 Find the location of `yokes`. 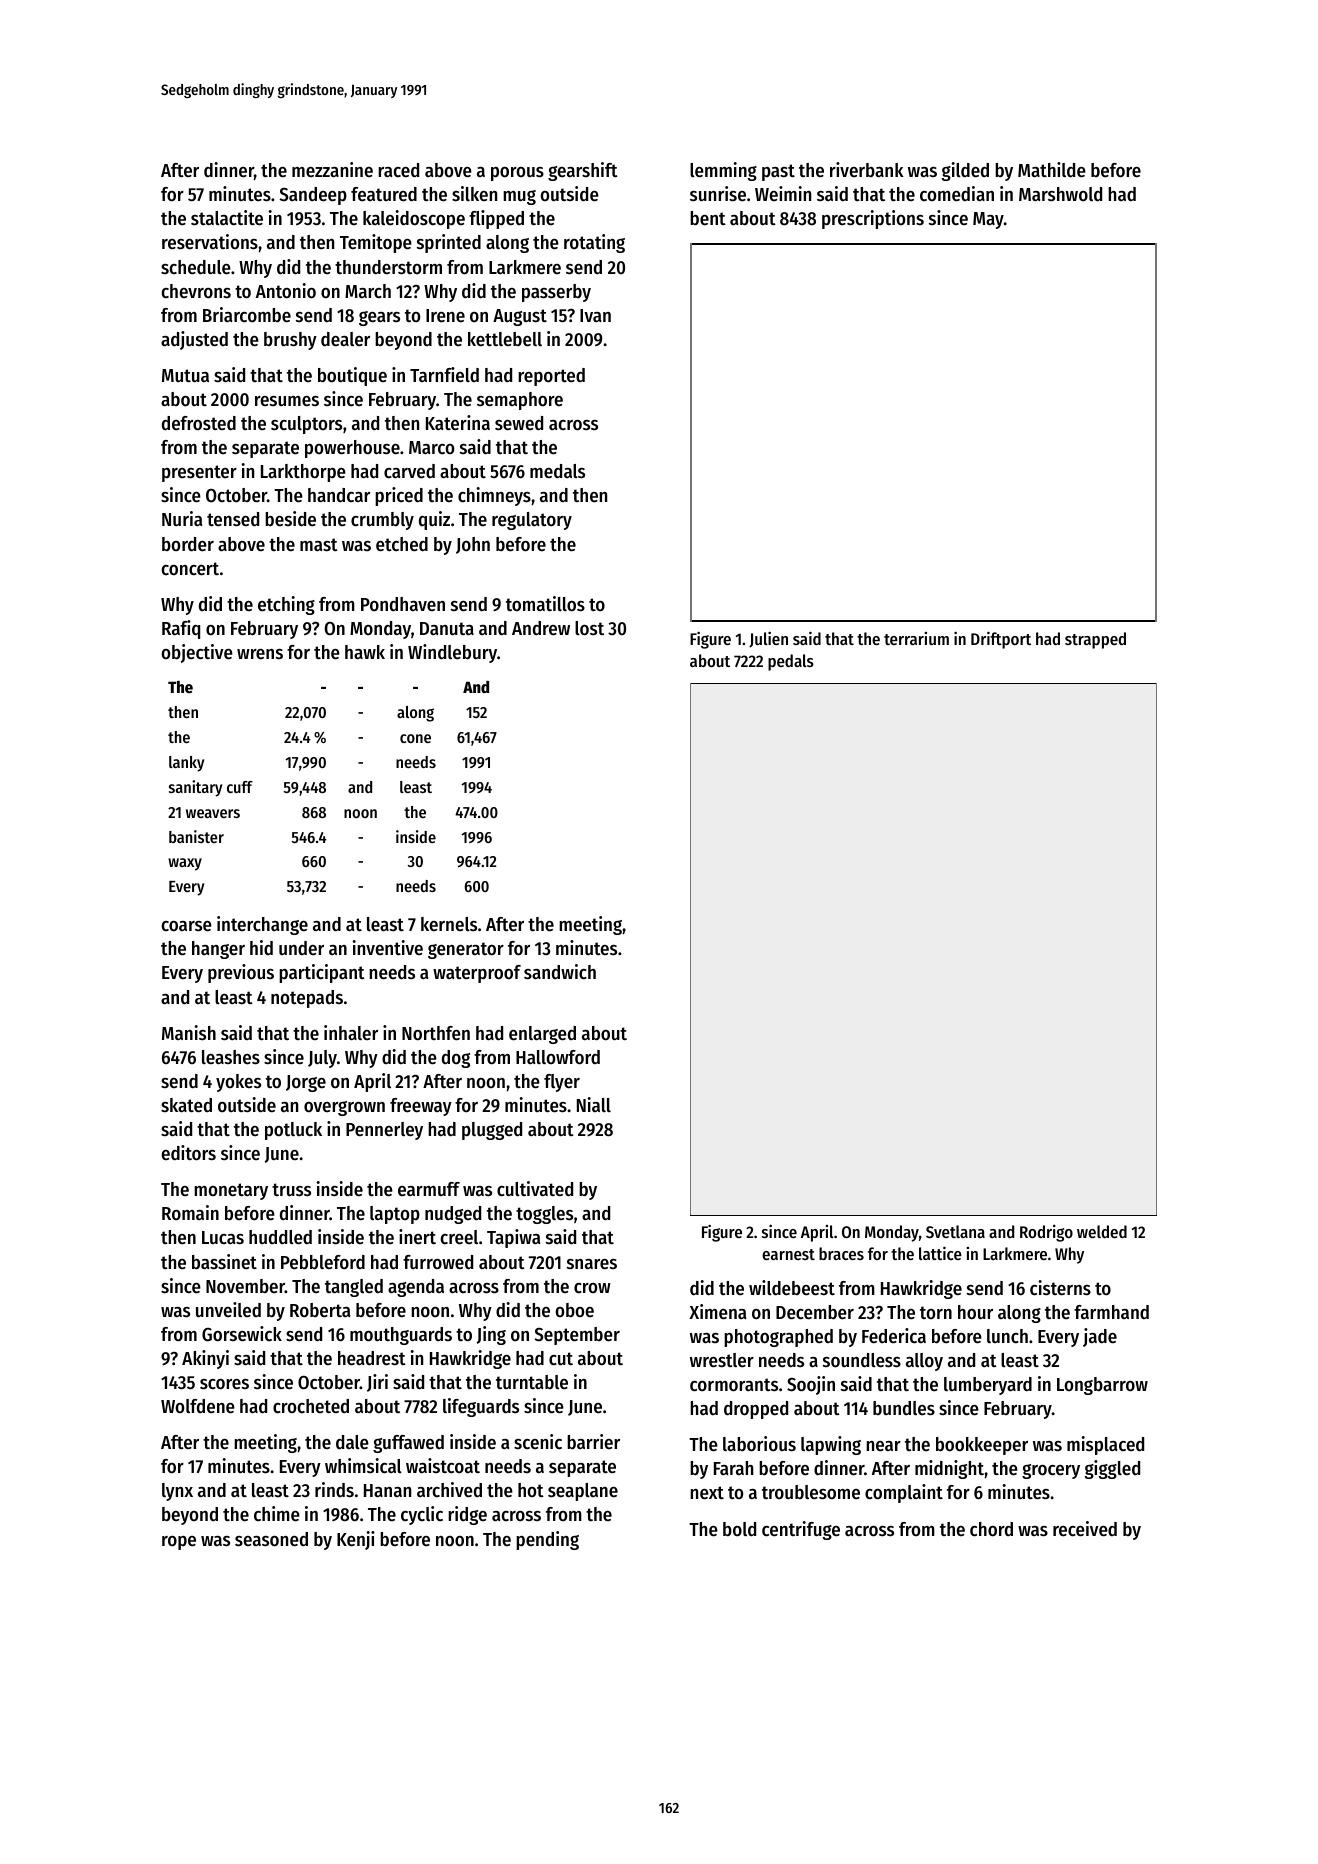

yokes is located at coordinates (238, 1083).
